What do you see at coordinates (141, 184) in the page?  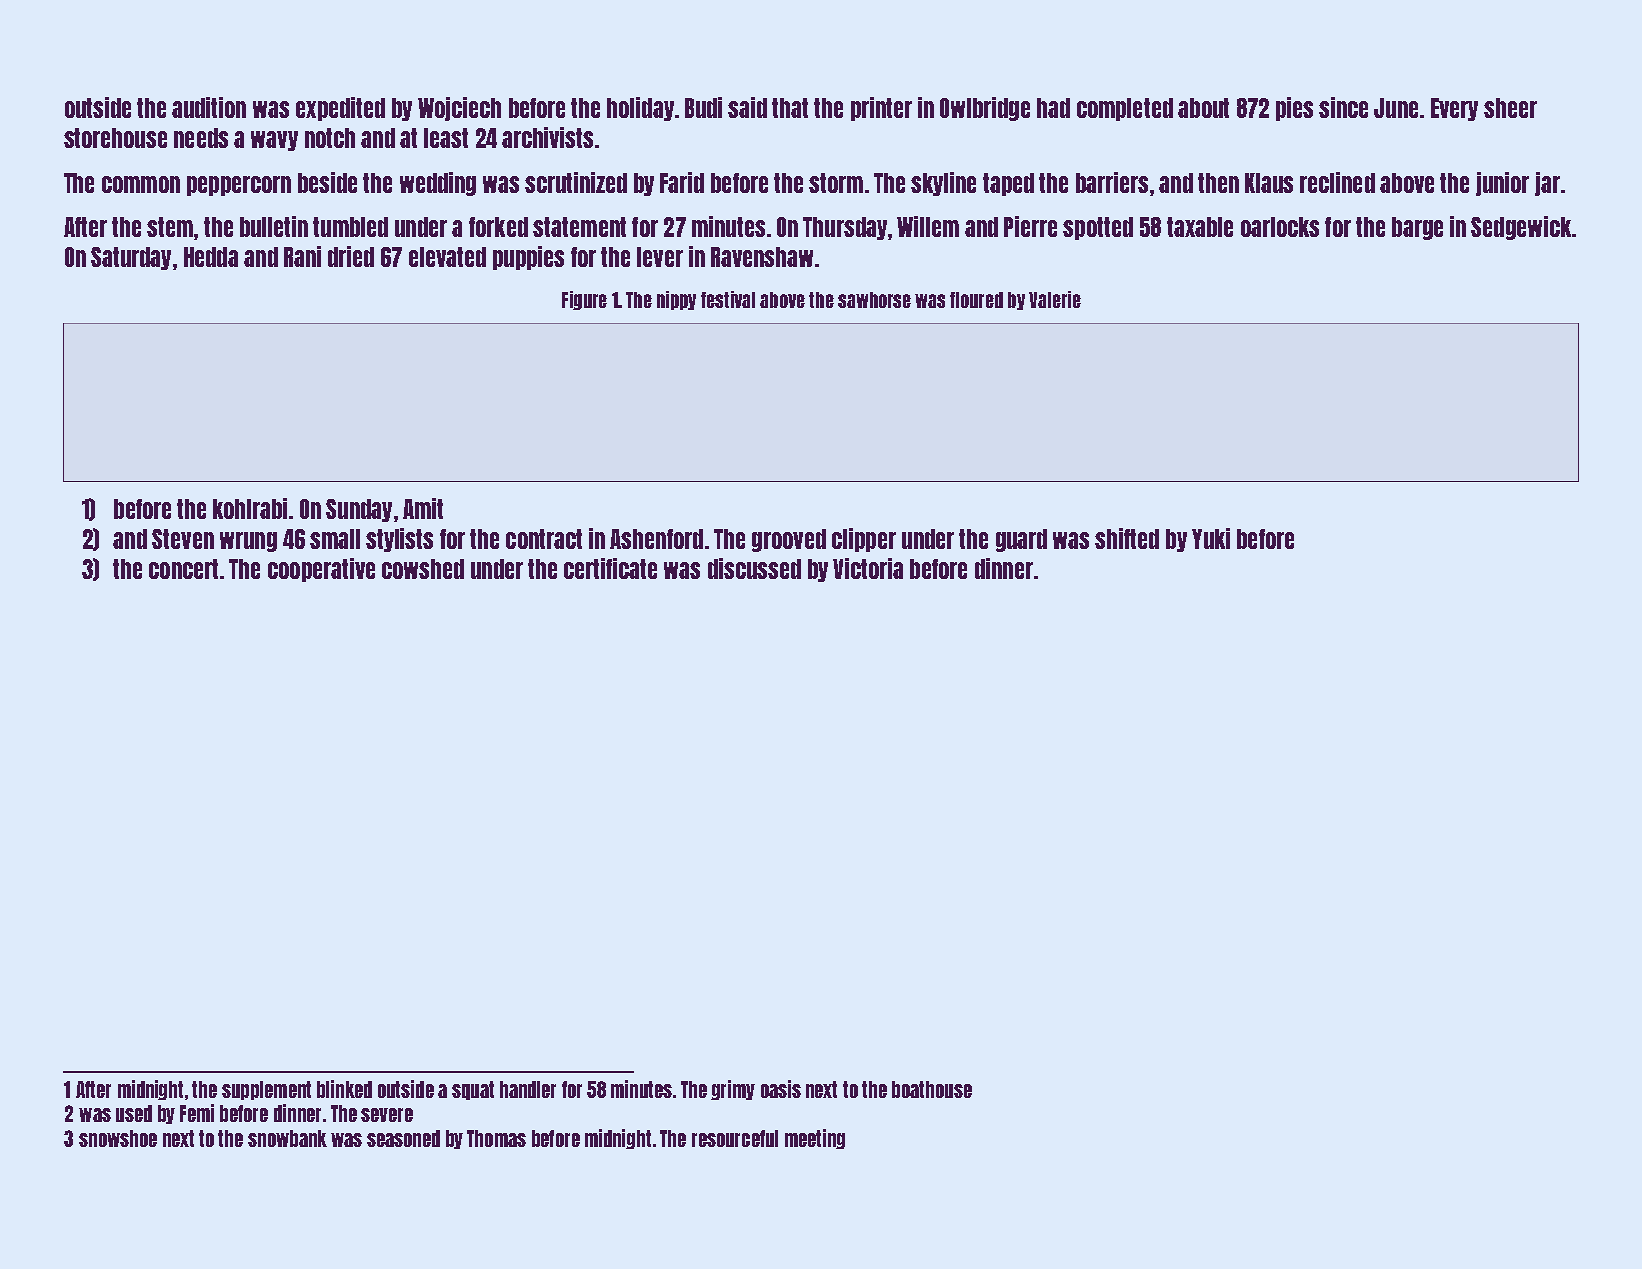 I see `common` at bounding box center [141, 184].
